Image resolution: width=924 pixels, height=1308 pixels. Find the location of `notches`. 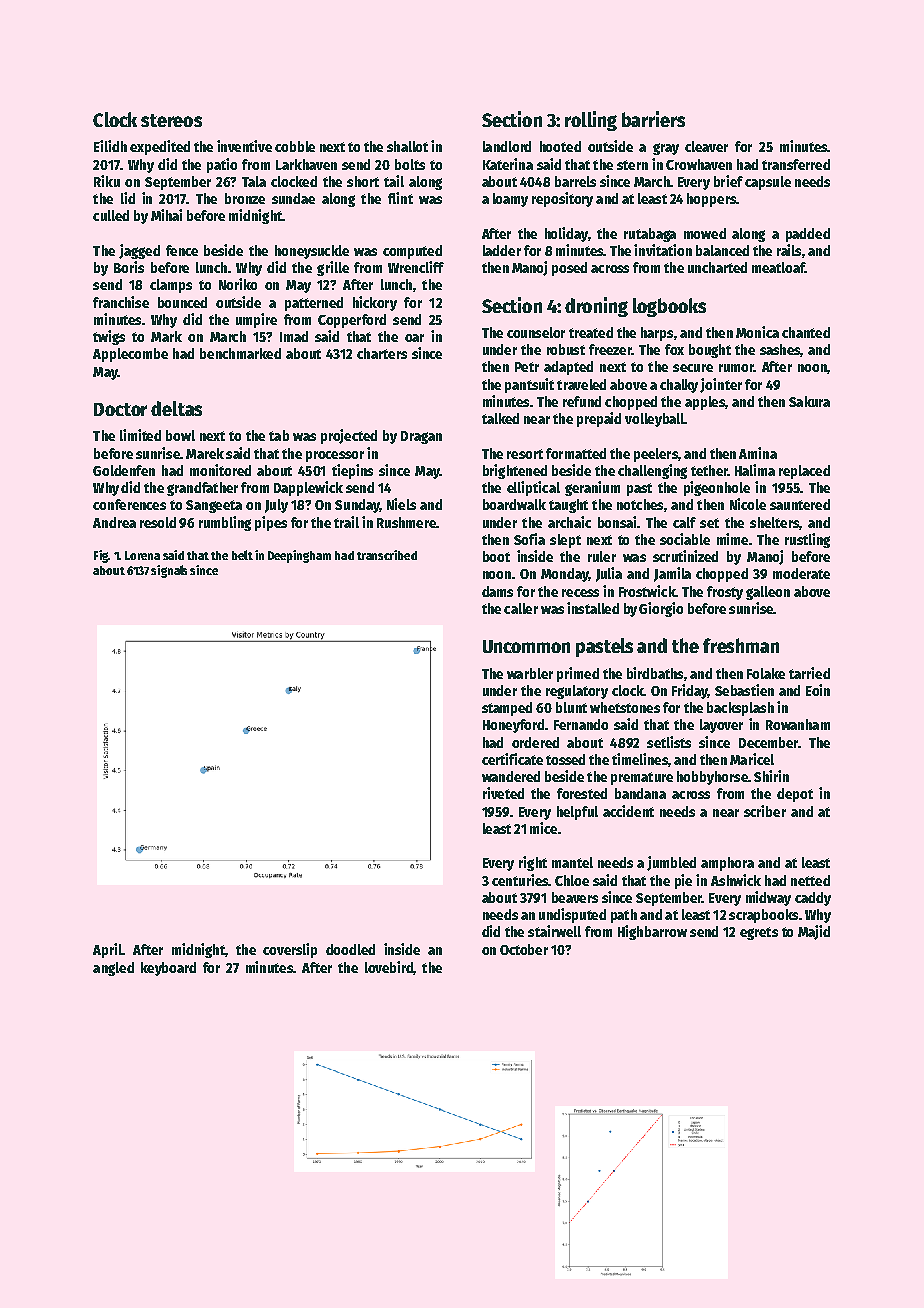

notches is located at coordinates (640, 504).
